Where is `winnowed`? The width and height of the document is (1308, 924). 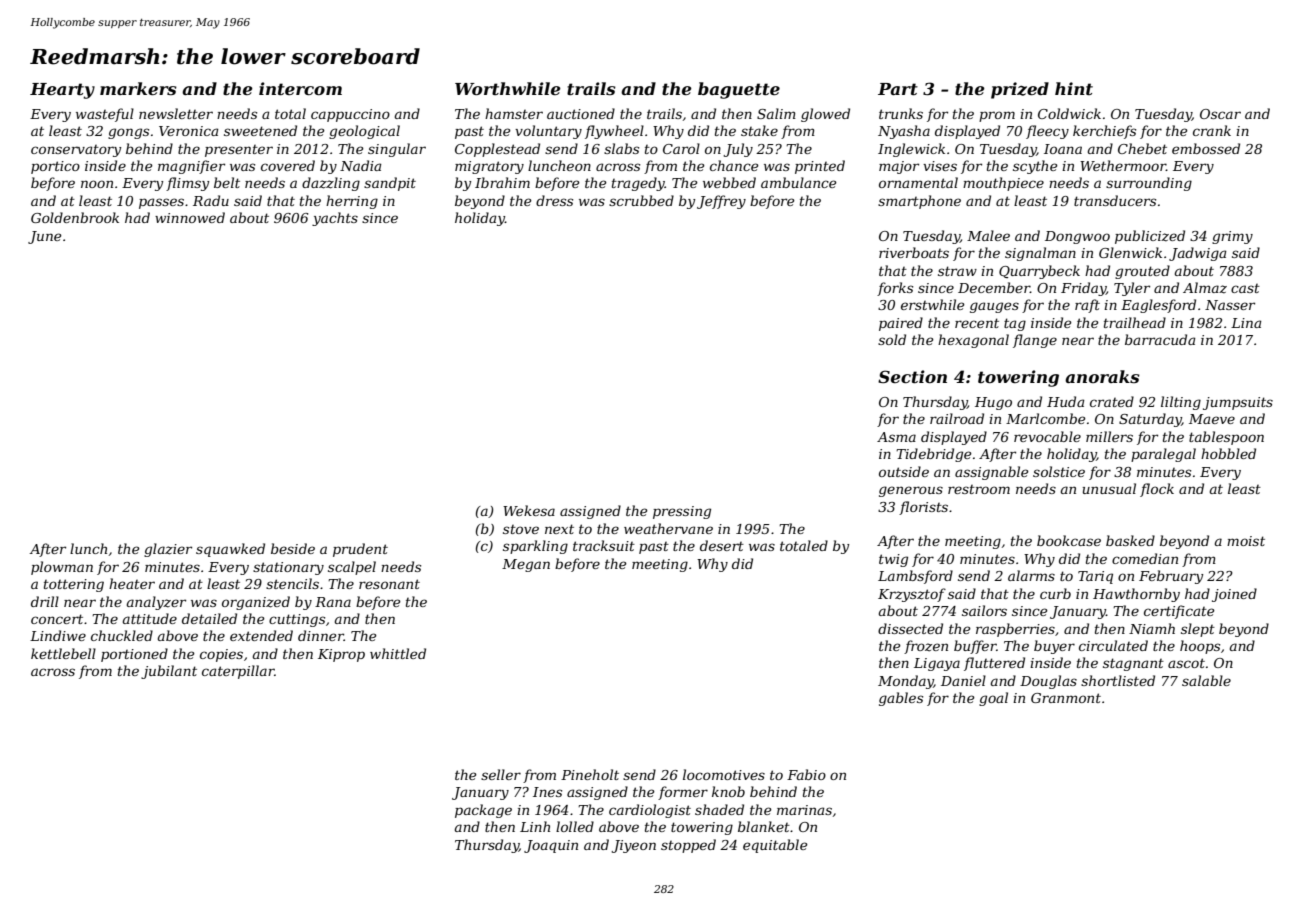
winnowed is located at coordinates (190, 217).
